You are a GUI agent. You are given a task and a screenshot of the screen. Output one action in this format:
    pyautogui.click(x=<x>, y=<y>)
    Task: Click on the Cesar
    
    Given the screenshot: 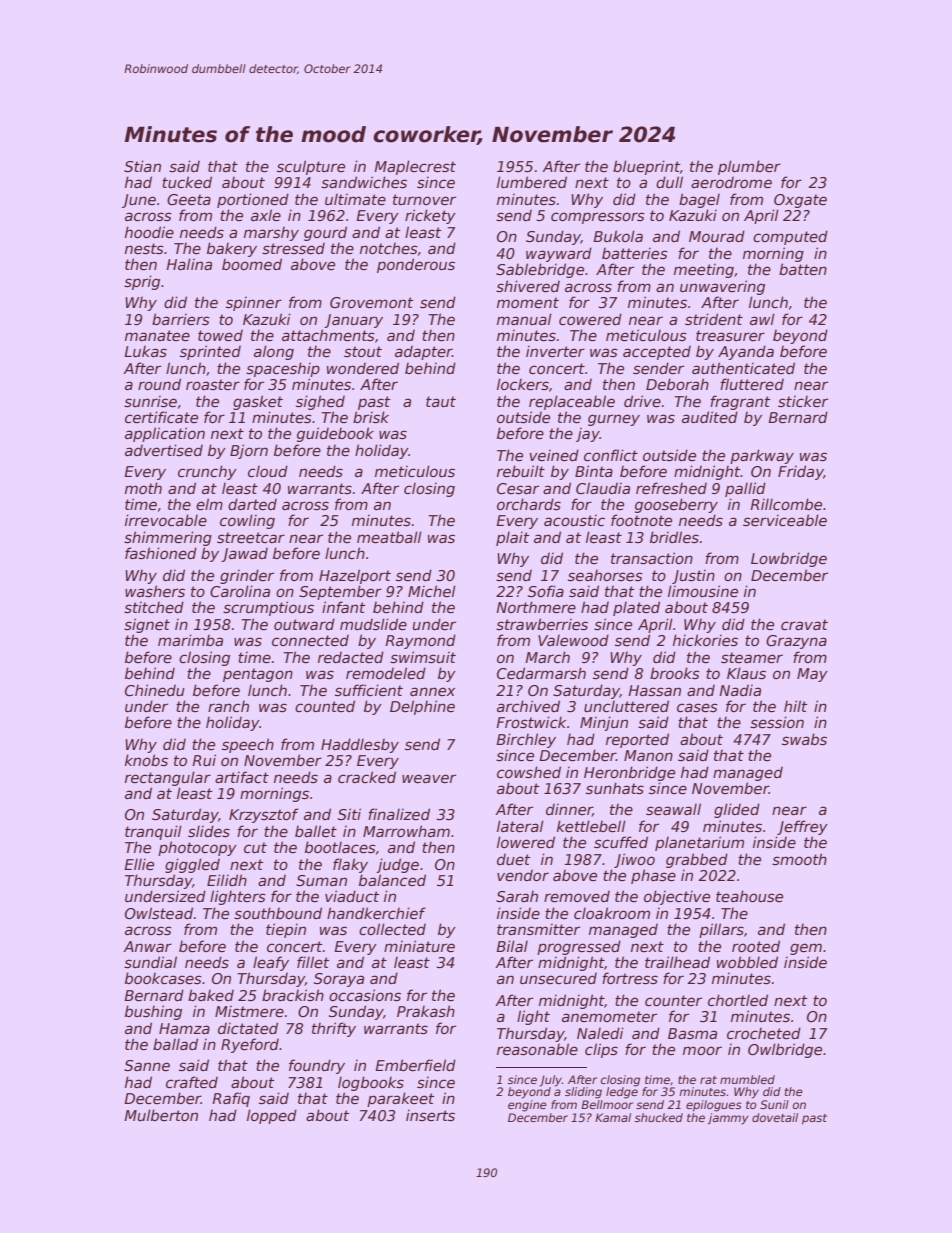 What is the action you would take?
    pyautogui.click(x=518, y=488)
